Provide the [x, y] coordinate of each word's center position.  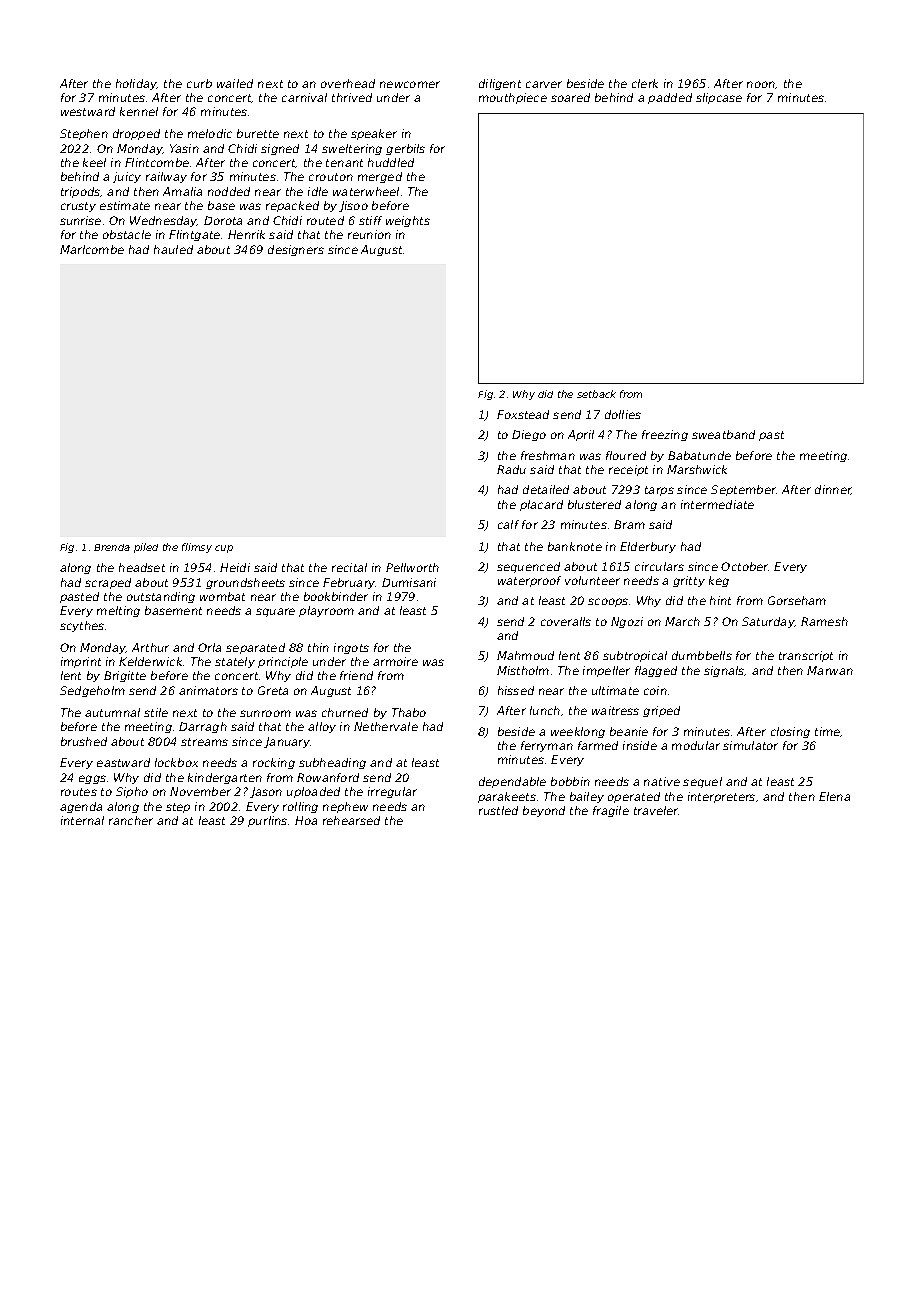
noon [761, 84]
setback [596, 394]
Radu [511, 469]
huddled [391, 162]
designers [296, 250]
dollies [623, 414]
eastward [123, 762]
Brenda [112, 547]
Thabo [409, 712]
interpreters [721, 797]
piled [146, 548]
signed [280, 149]
